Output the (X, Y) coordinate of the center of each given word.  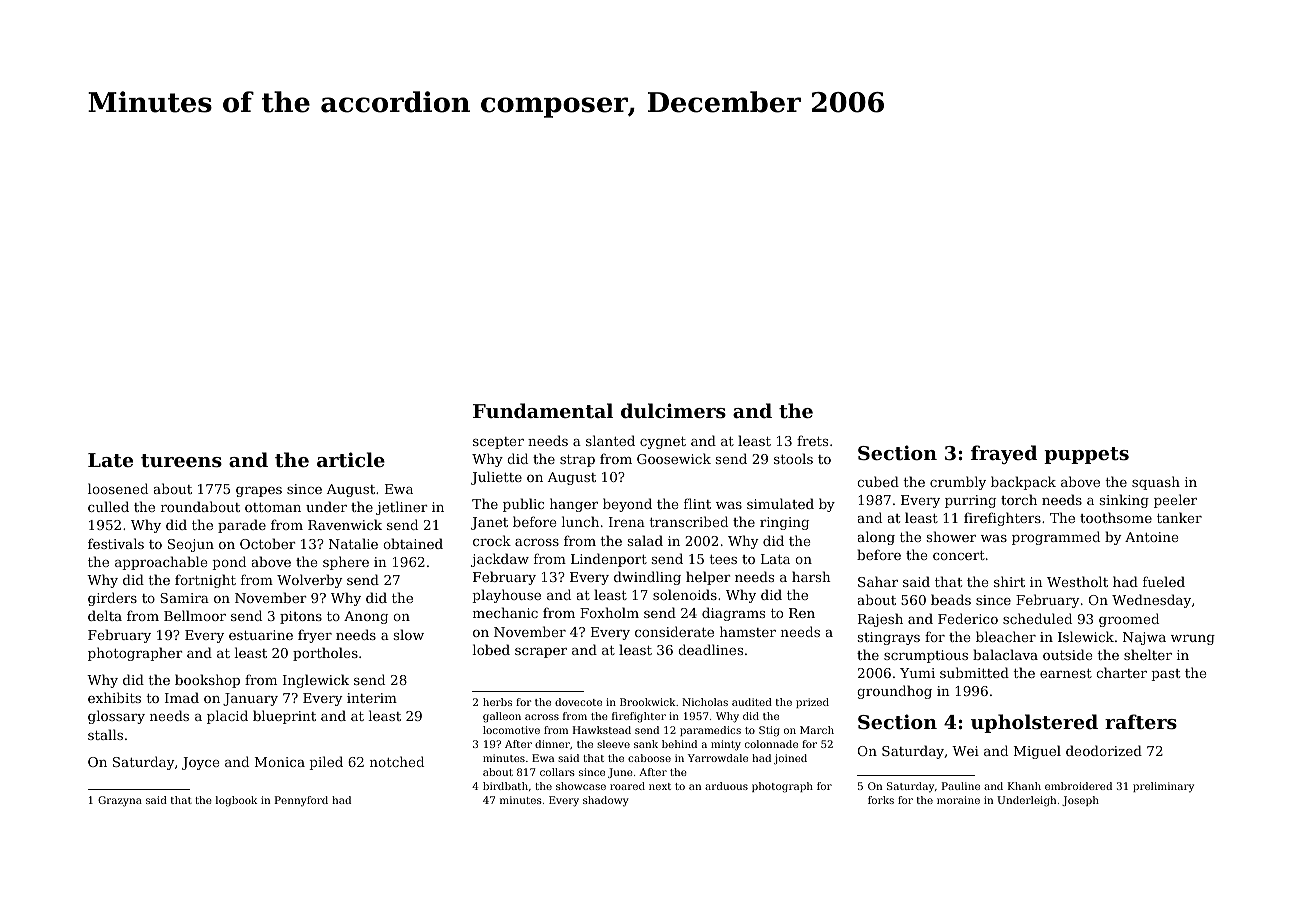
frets (812, 440)
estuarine (261, 635)
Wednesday (1151, 601)
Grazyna (120, 801)
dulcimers (673, 411)
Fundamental (543, 411)
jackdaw (500, 560)
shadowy (606, 801)
